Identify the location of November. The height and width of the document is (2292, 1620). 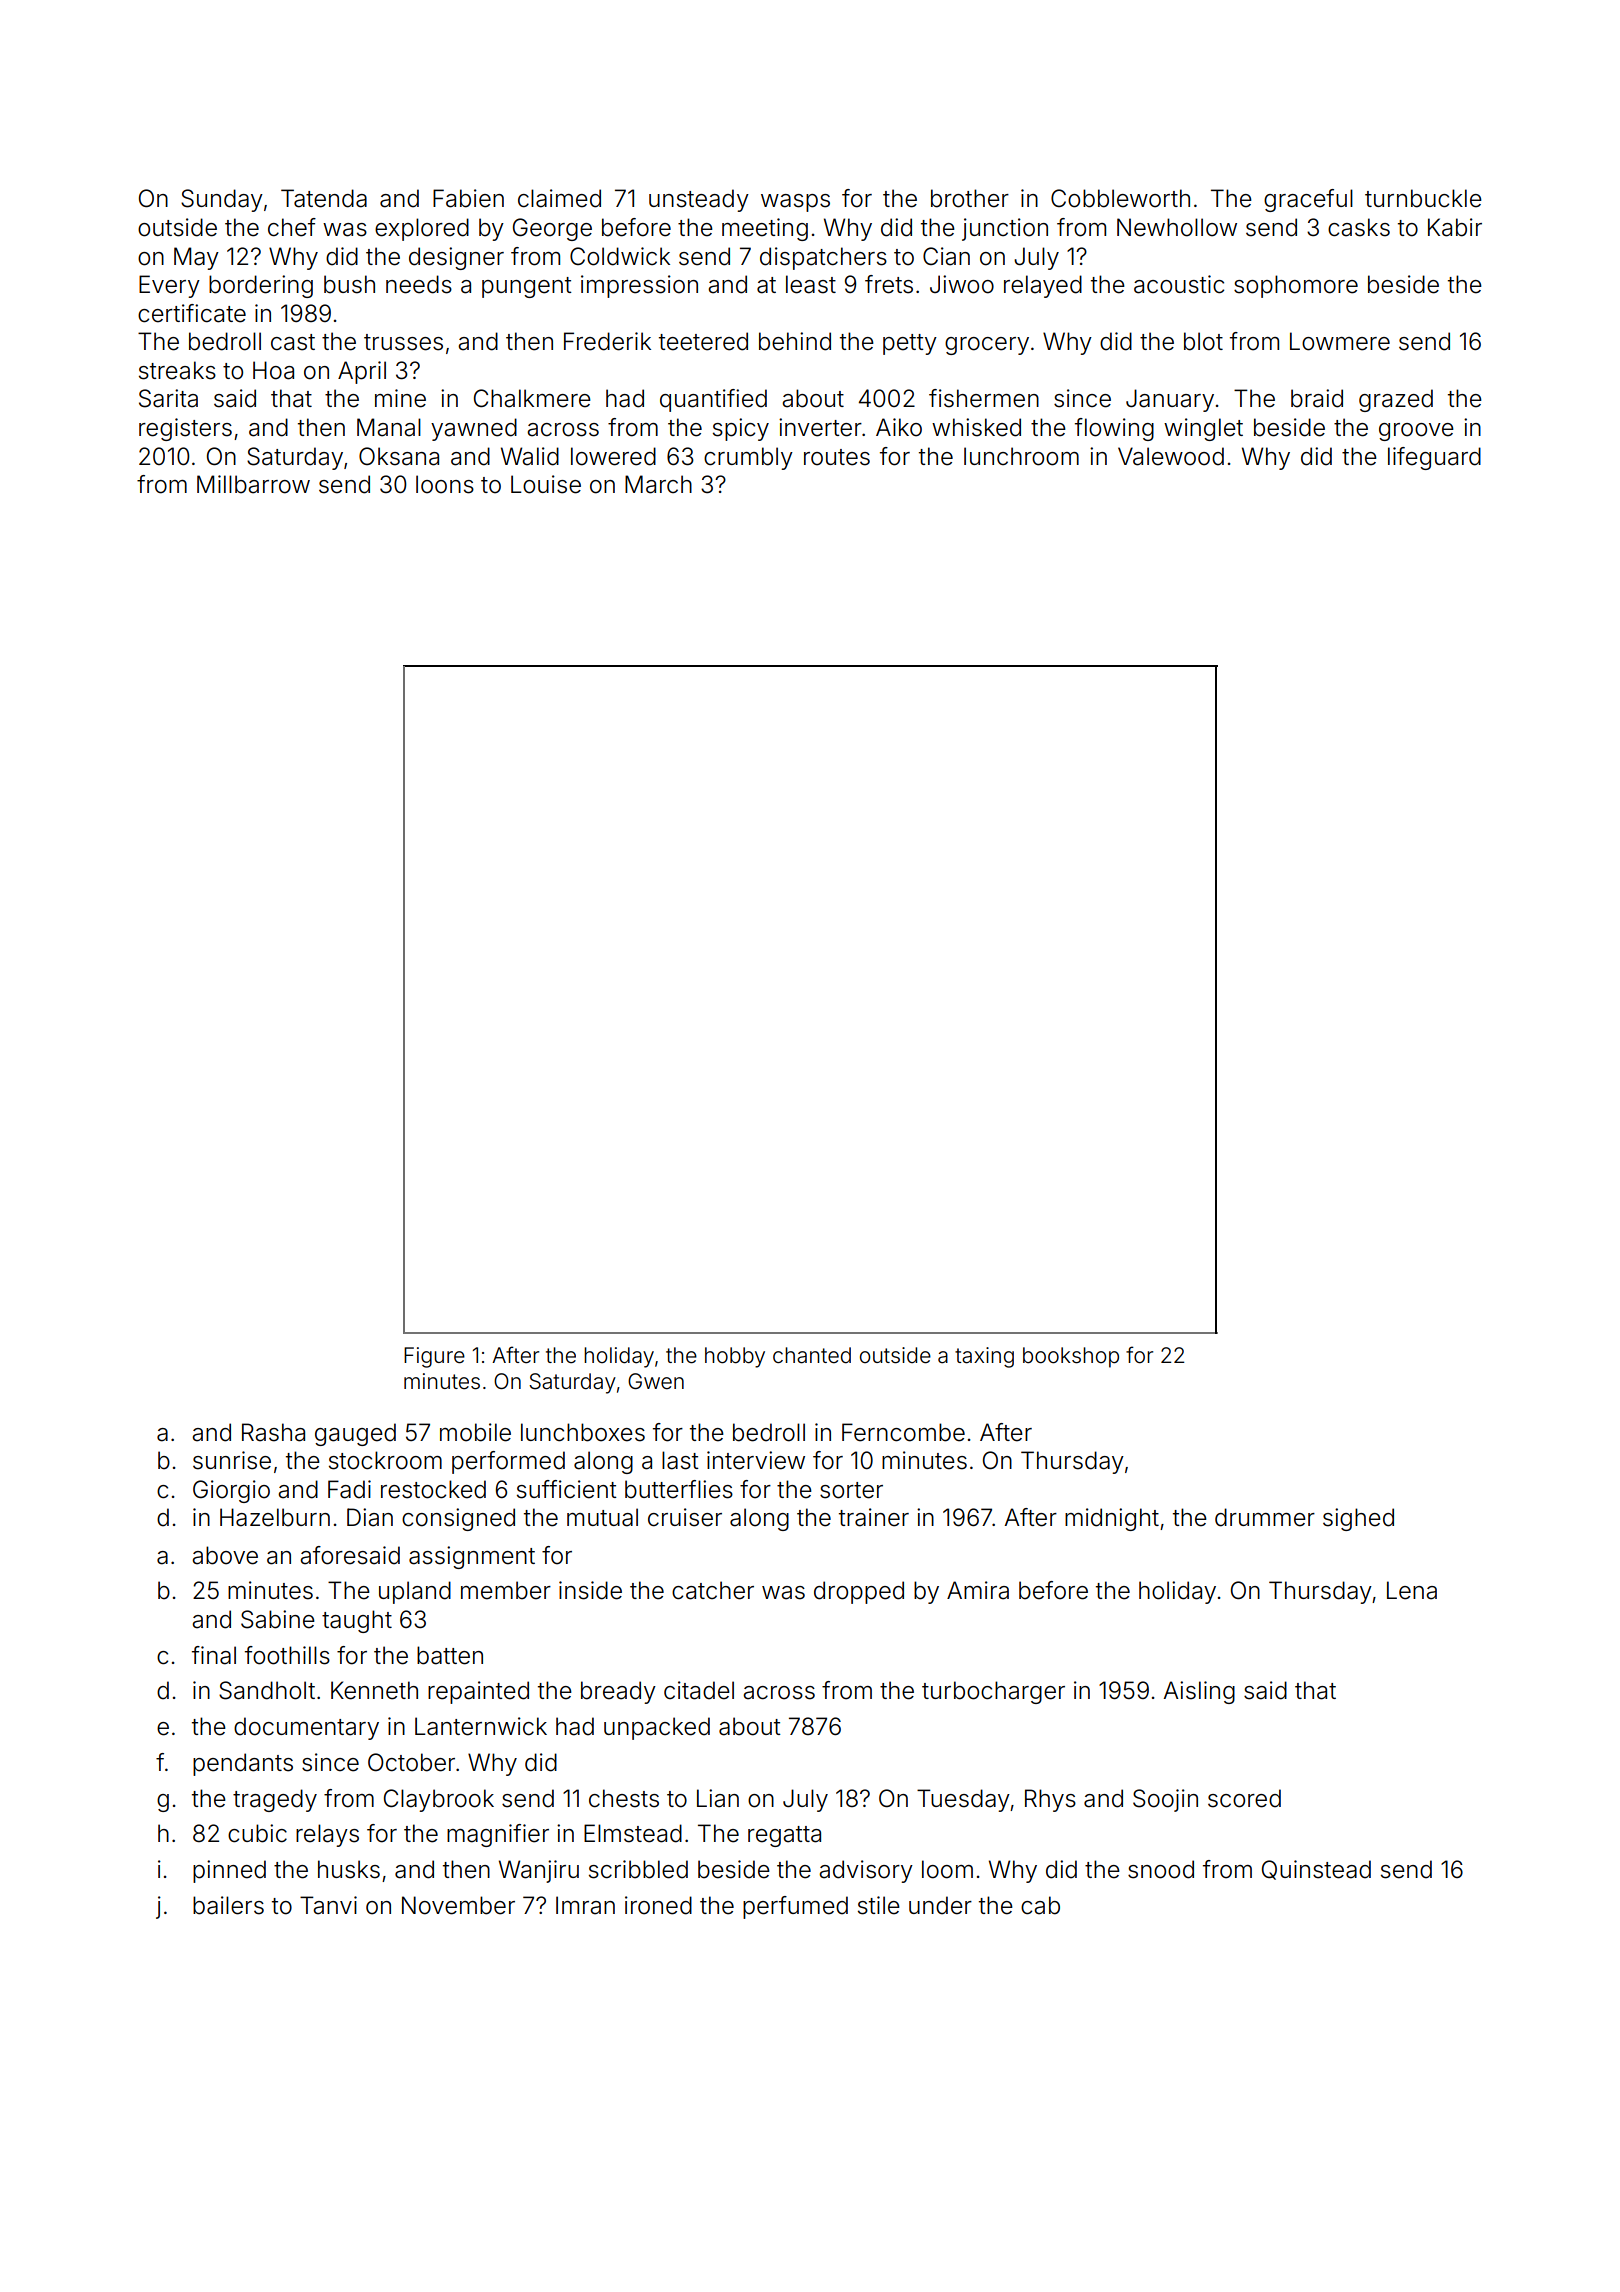
(458, 1905).
